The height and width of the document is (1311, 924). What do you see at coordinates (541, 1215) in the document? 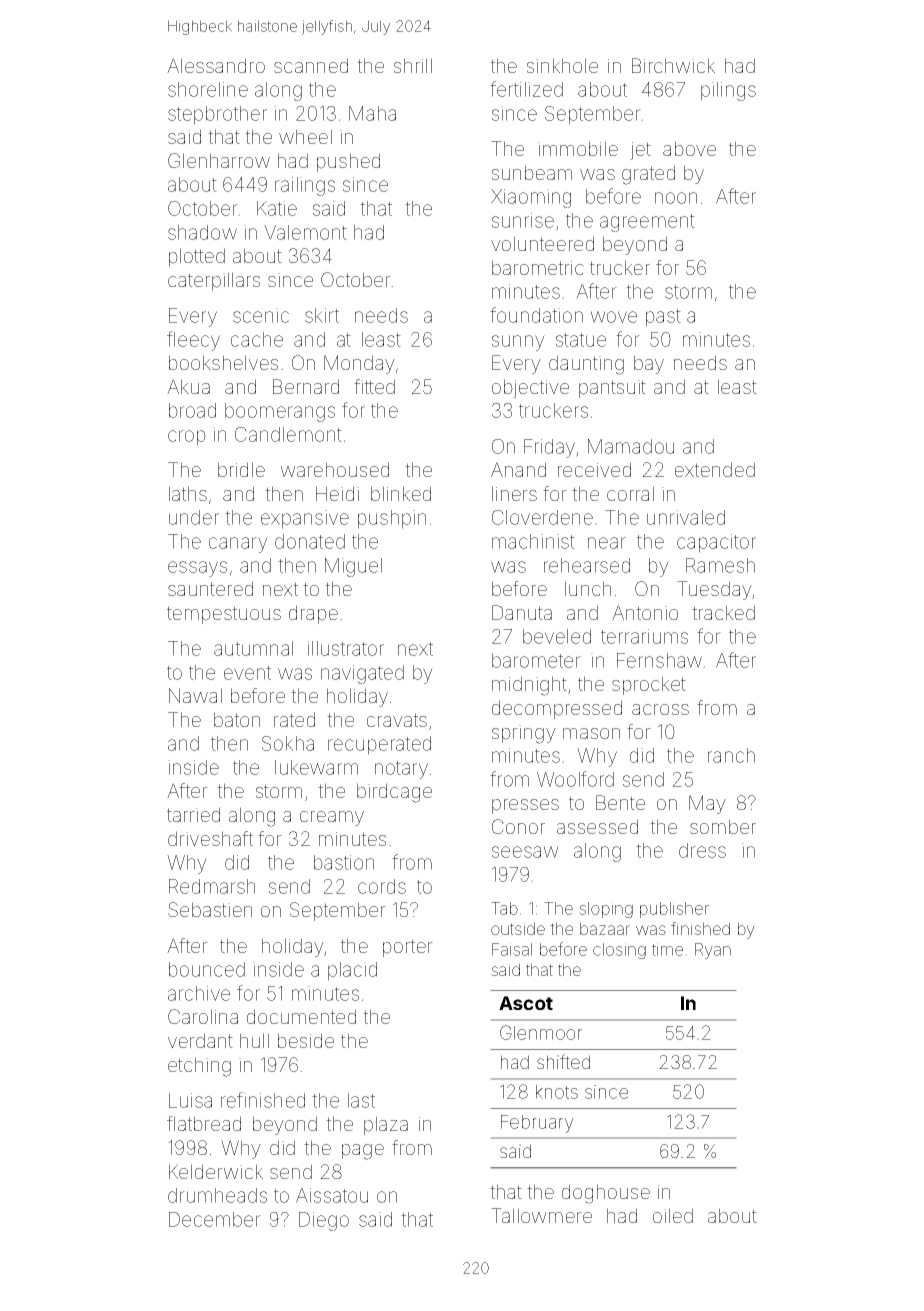
I see `Tallowmere` at bounding box center [541, 1215].
